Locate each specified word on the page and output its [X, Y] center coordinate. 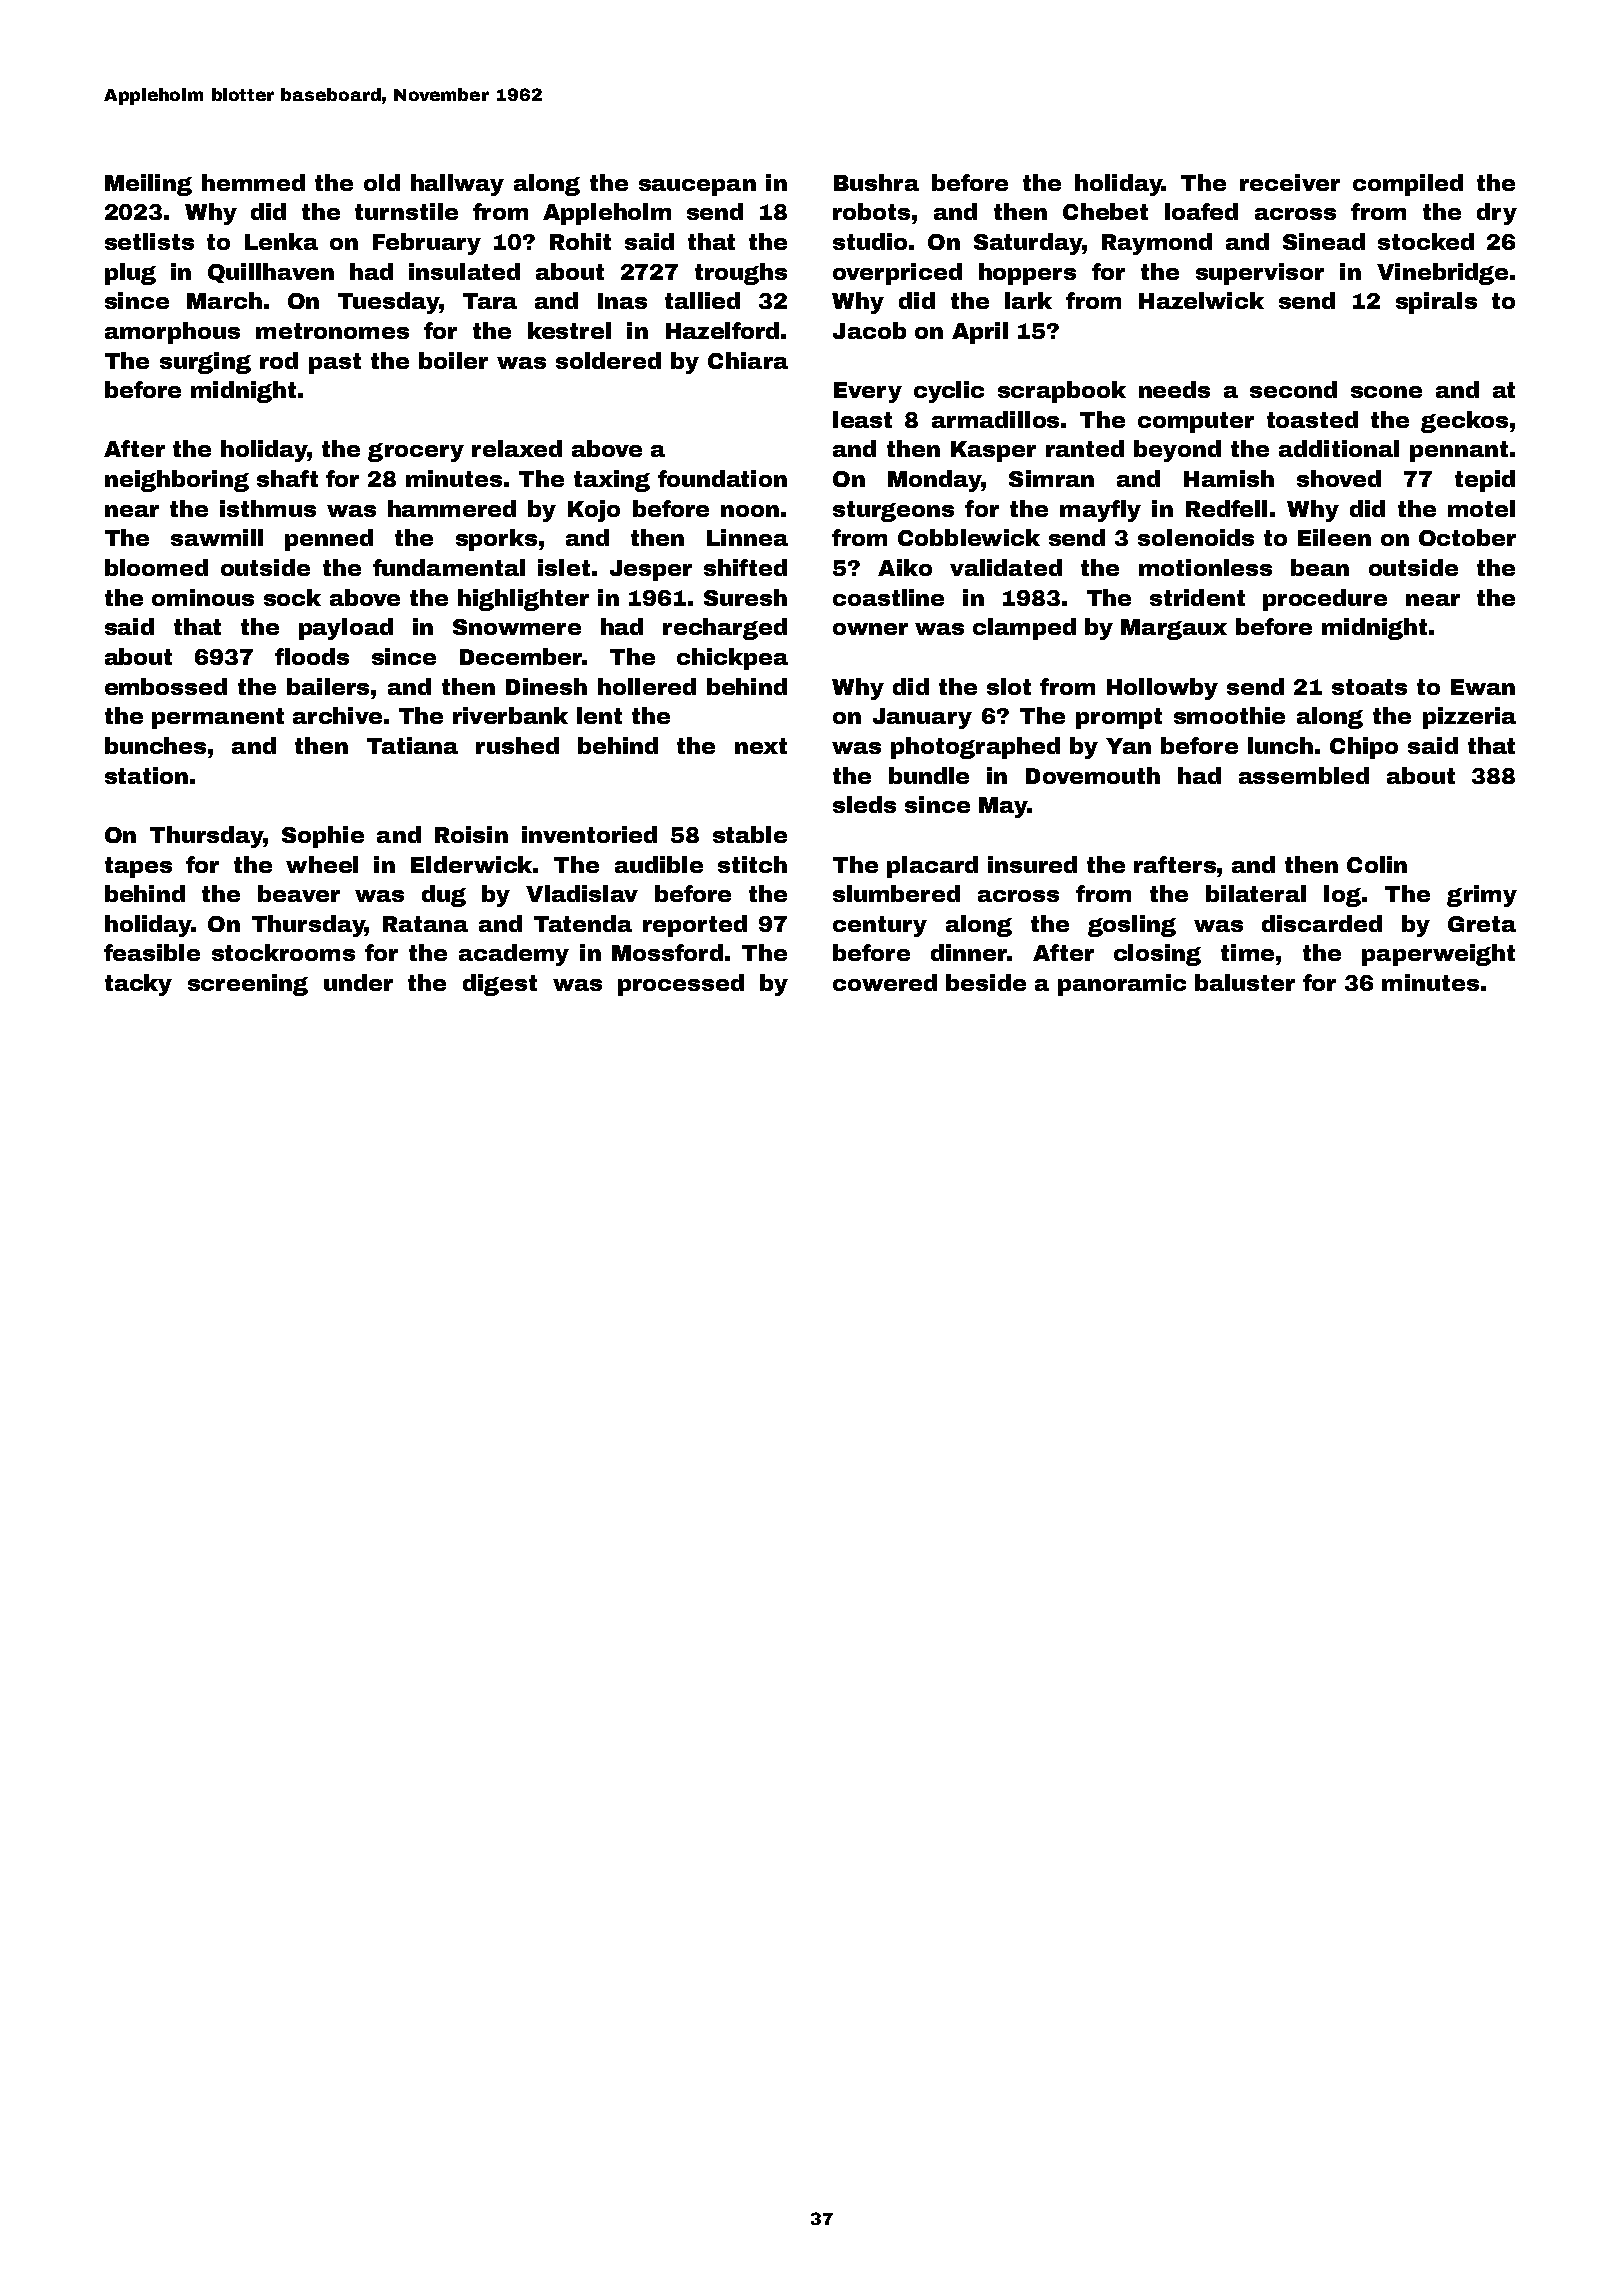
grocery [416, 452]
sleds [864, 804]
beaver [299, 893]
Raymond [1157, 244]
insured [1032, 864]
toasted [1312, 419]
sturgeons [893, 511]
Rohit [580, 241]
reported [695, 926]
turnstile [406, 211]
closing [1157, 955]
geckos [1464, 422]
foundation [722, 478]
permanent [218, 718]
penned [329, 540]
